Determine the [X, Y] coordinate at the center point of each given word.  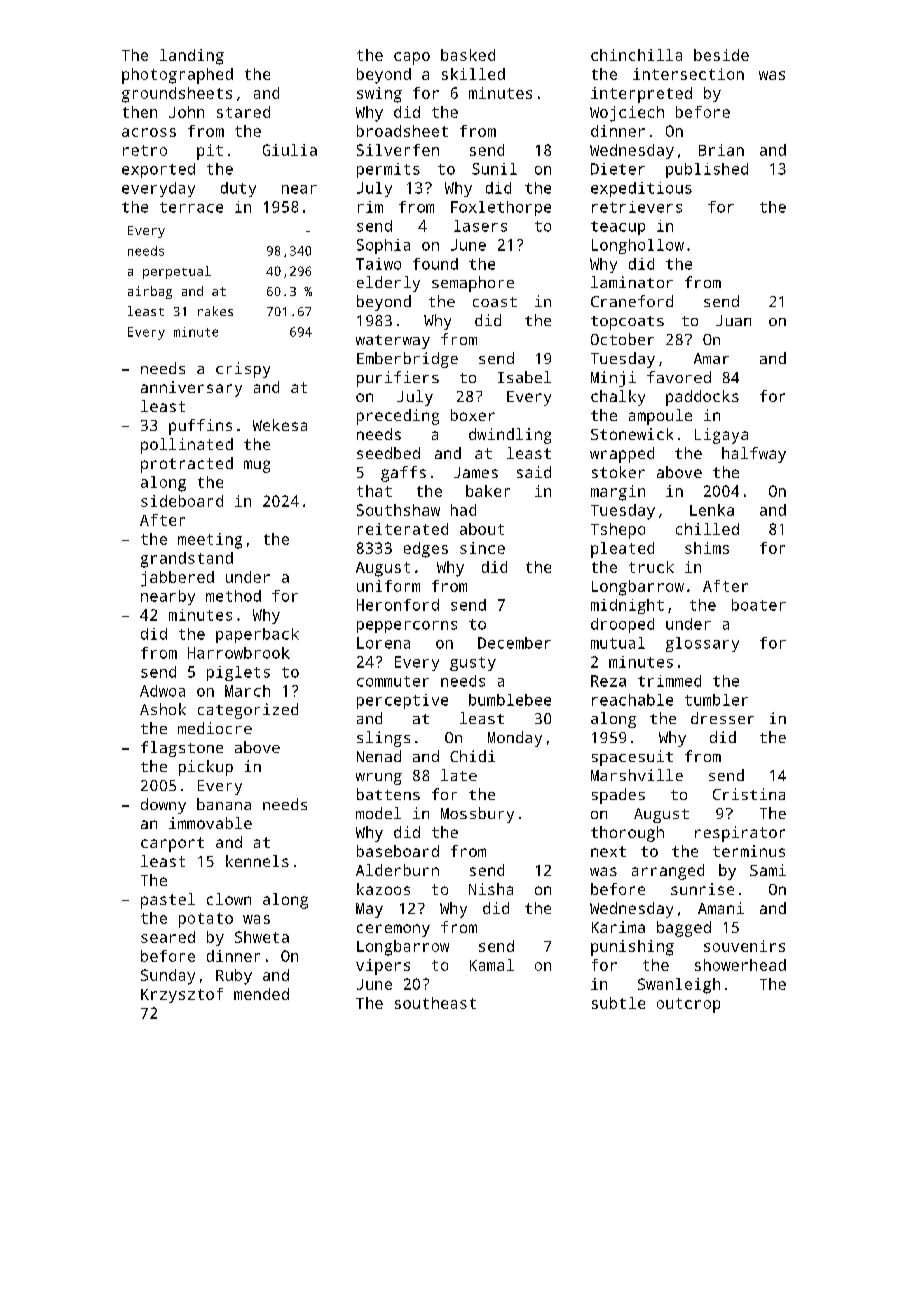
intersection [688, 74]
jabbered [177, 579]
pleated [622, 550]
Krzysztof [182, 995]
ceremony [393, 930]
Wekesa [280, 425]
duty [238, 189]
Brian [721, 150]
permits [388, 170]
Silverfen [398, 150]
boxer [473, 415]
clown [229, 899]
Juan [733, 320]
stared [243, 112]
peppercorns [407, 627]
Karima [618, 927]
